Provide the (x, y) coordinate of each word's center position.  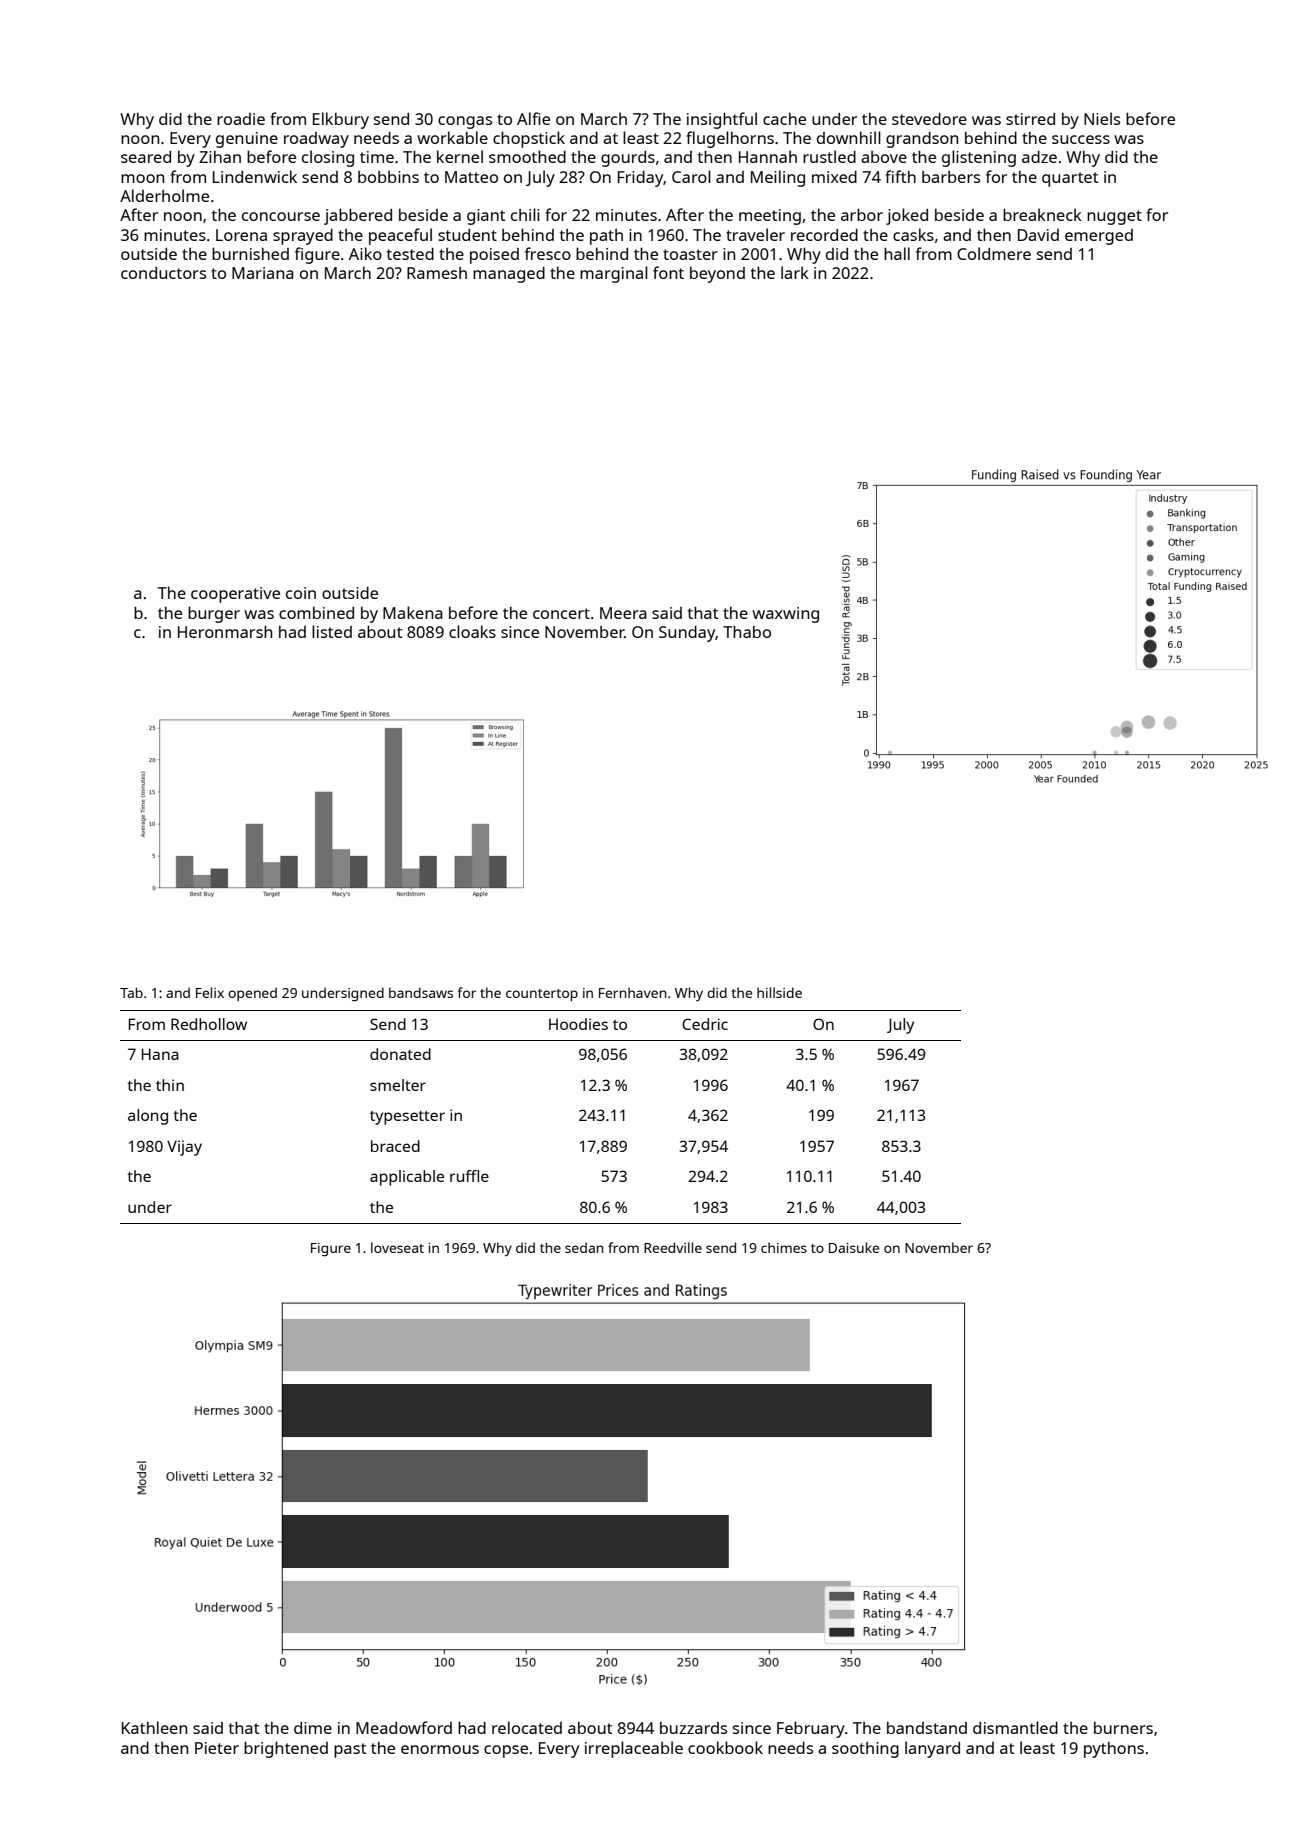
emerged (1099, 237)
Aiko (365, 253)
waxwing (785, 615)
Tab (131, 992)
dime (313, 1728)
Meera (623, 613)
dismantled (1015, 1727)
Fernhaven (632, 992)
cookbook (725, 1747)
